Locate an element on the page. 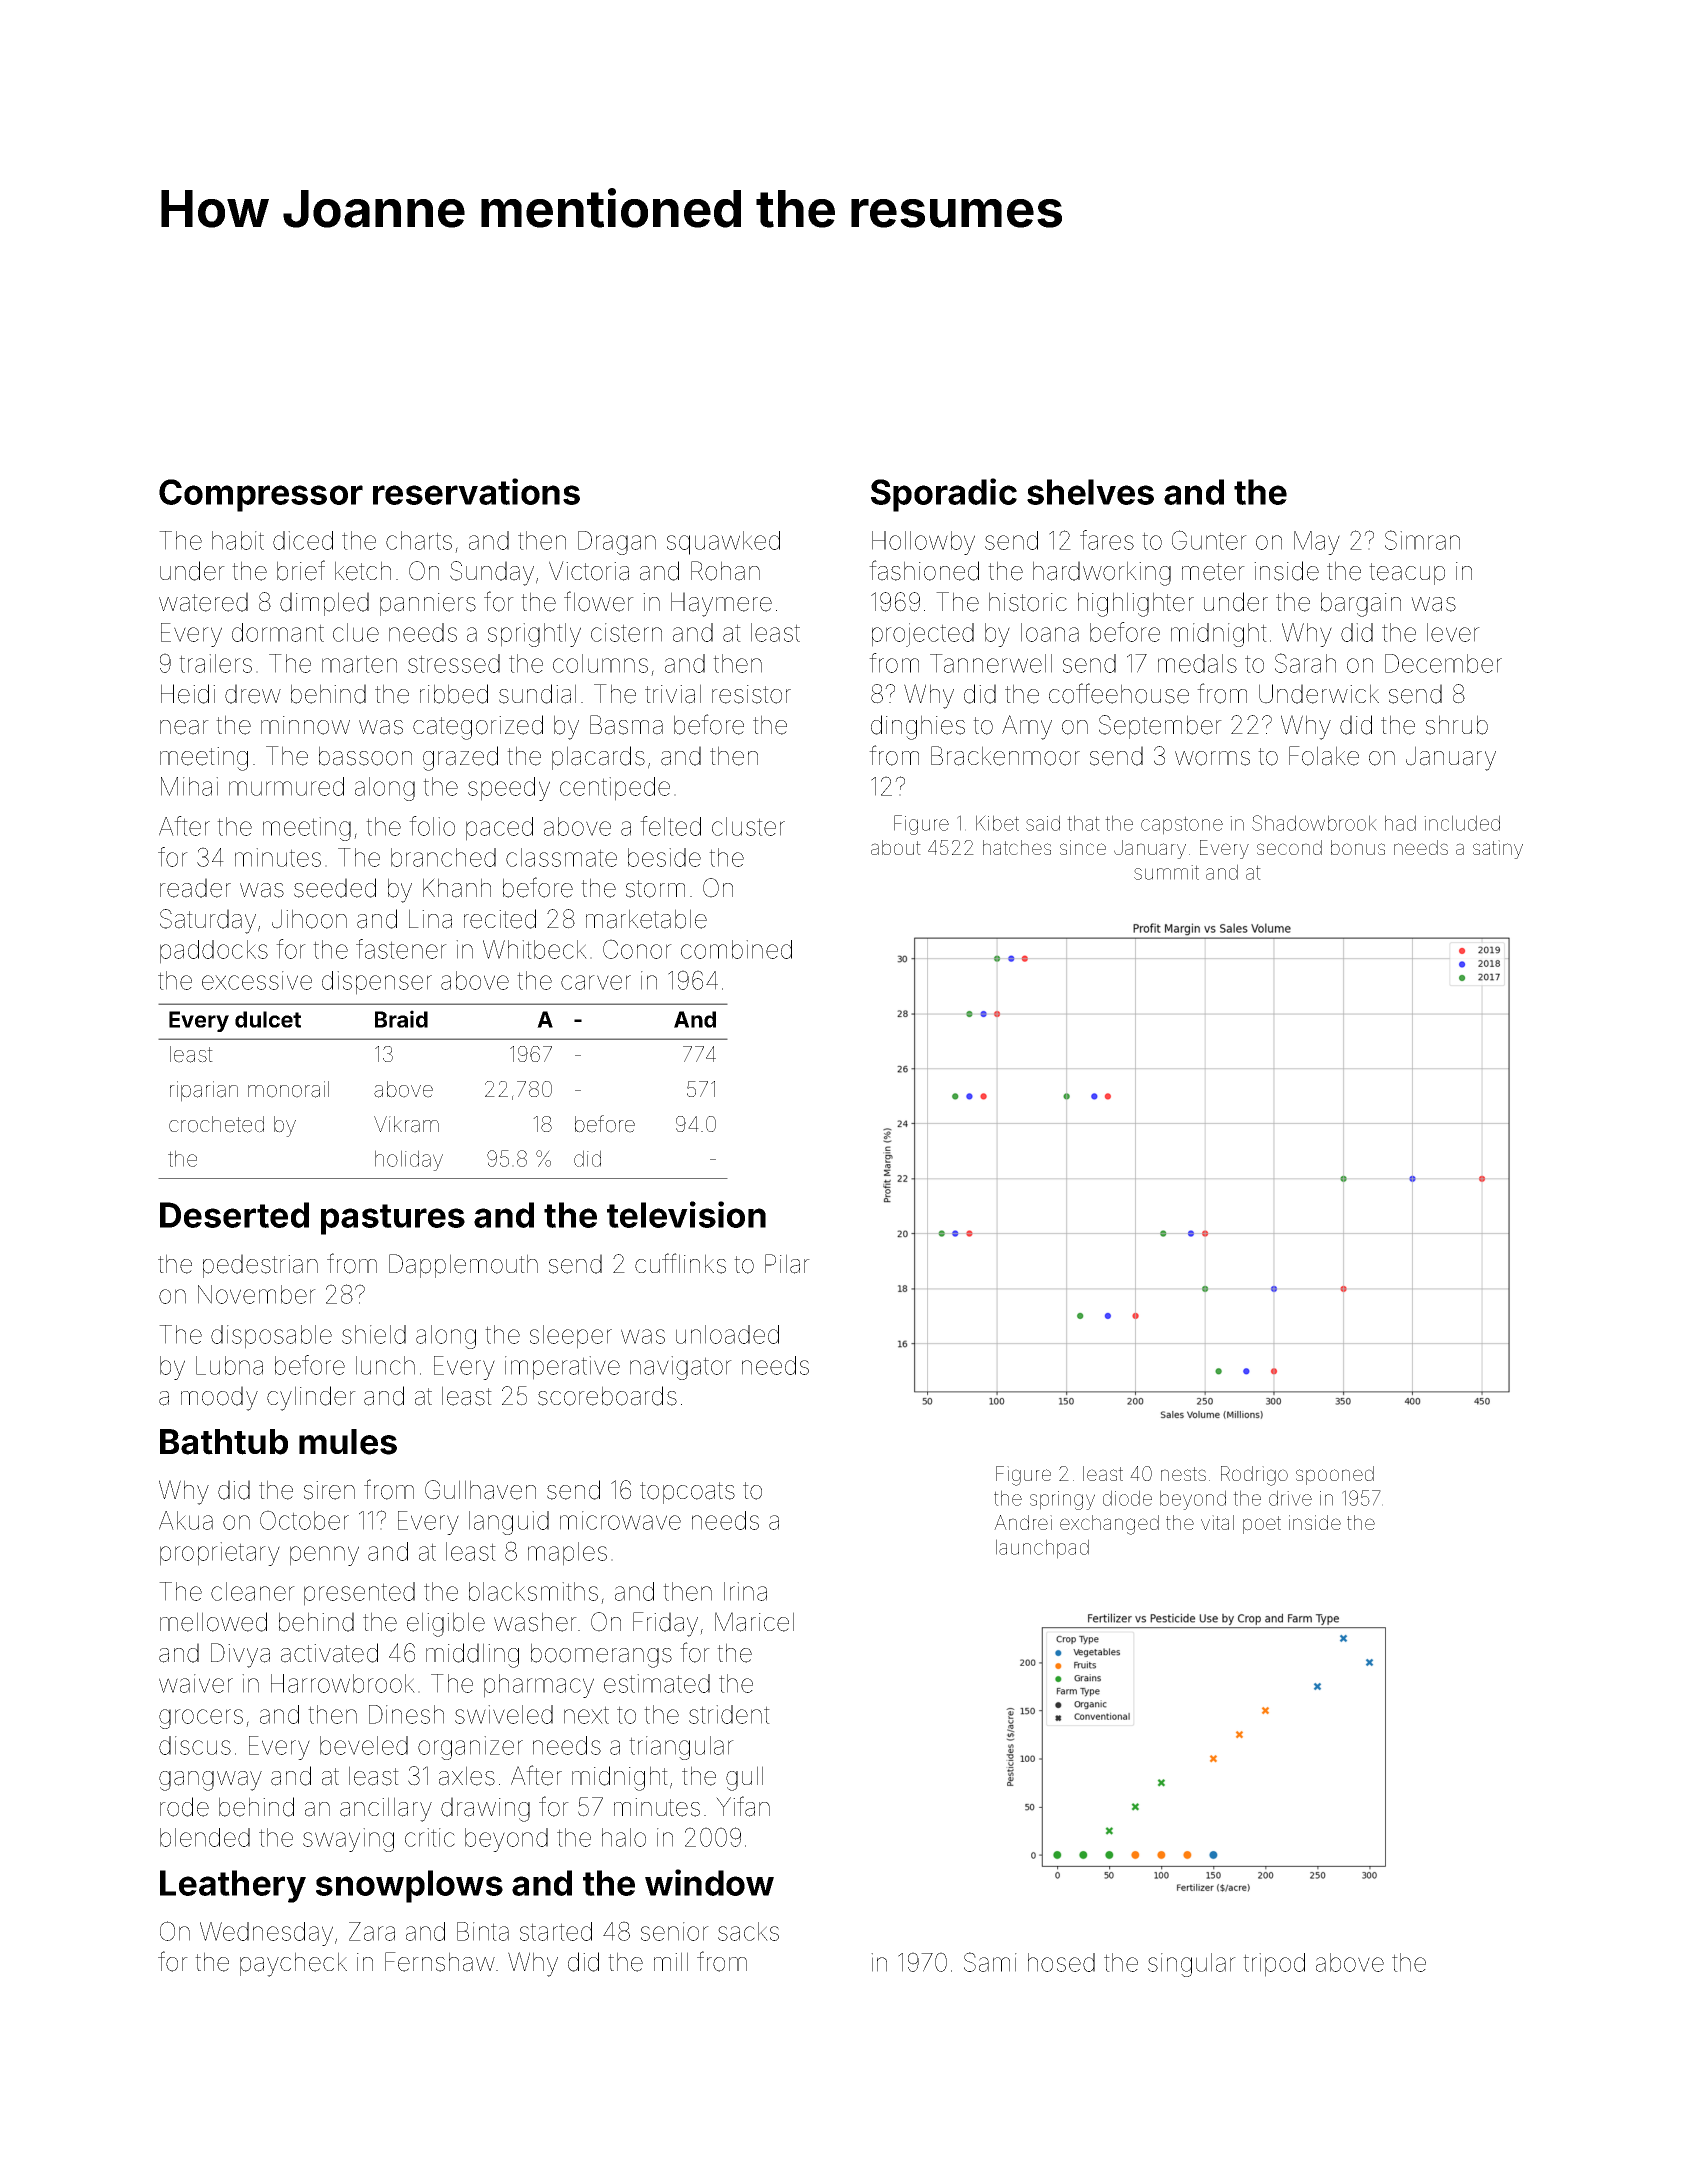 This page has height=2178, width=1683. second is located at coordinates (1289, 847).
